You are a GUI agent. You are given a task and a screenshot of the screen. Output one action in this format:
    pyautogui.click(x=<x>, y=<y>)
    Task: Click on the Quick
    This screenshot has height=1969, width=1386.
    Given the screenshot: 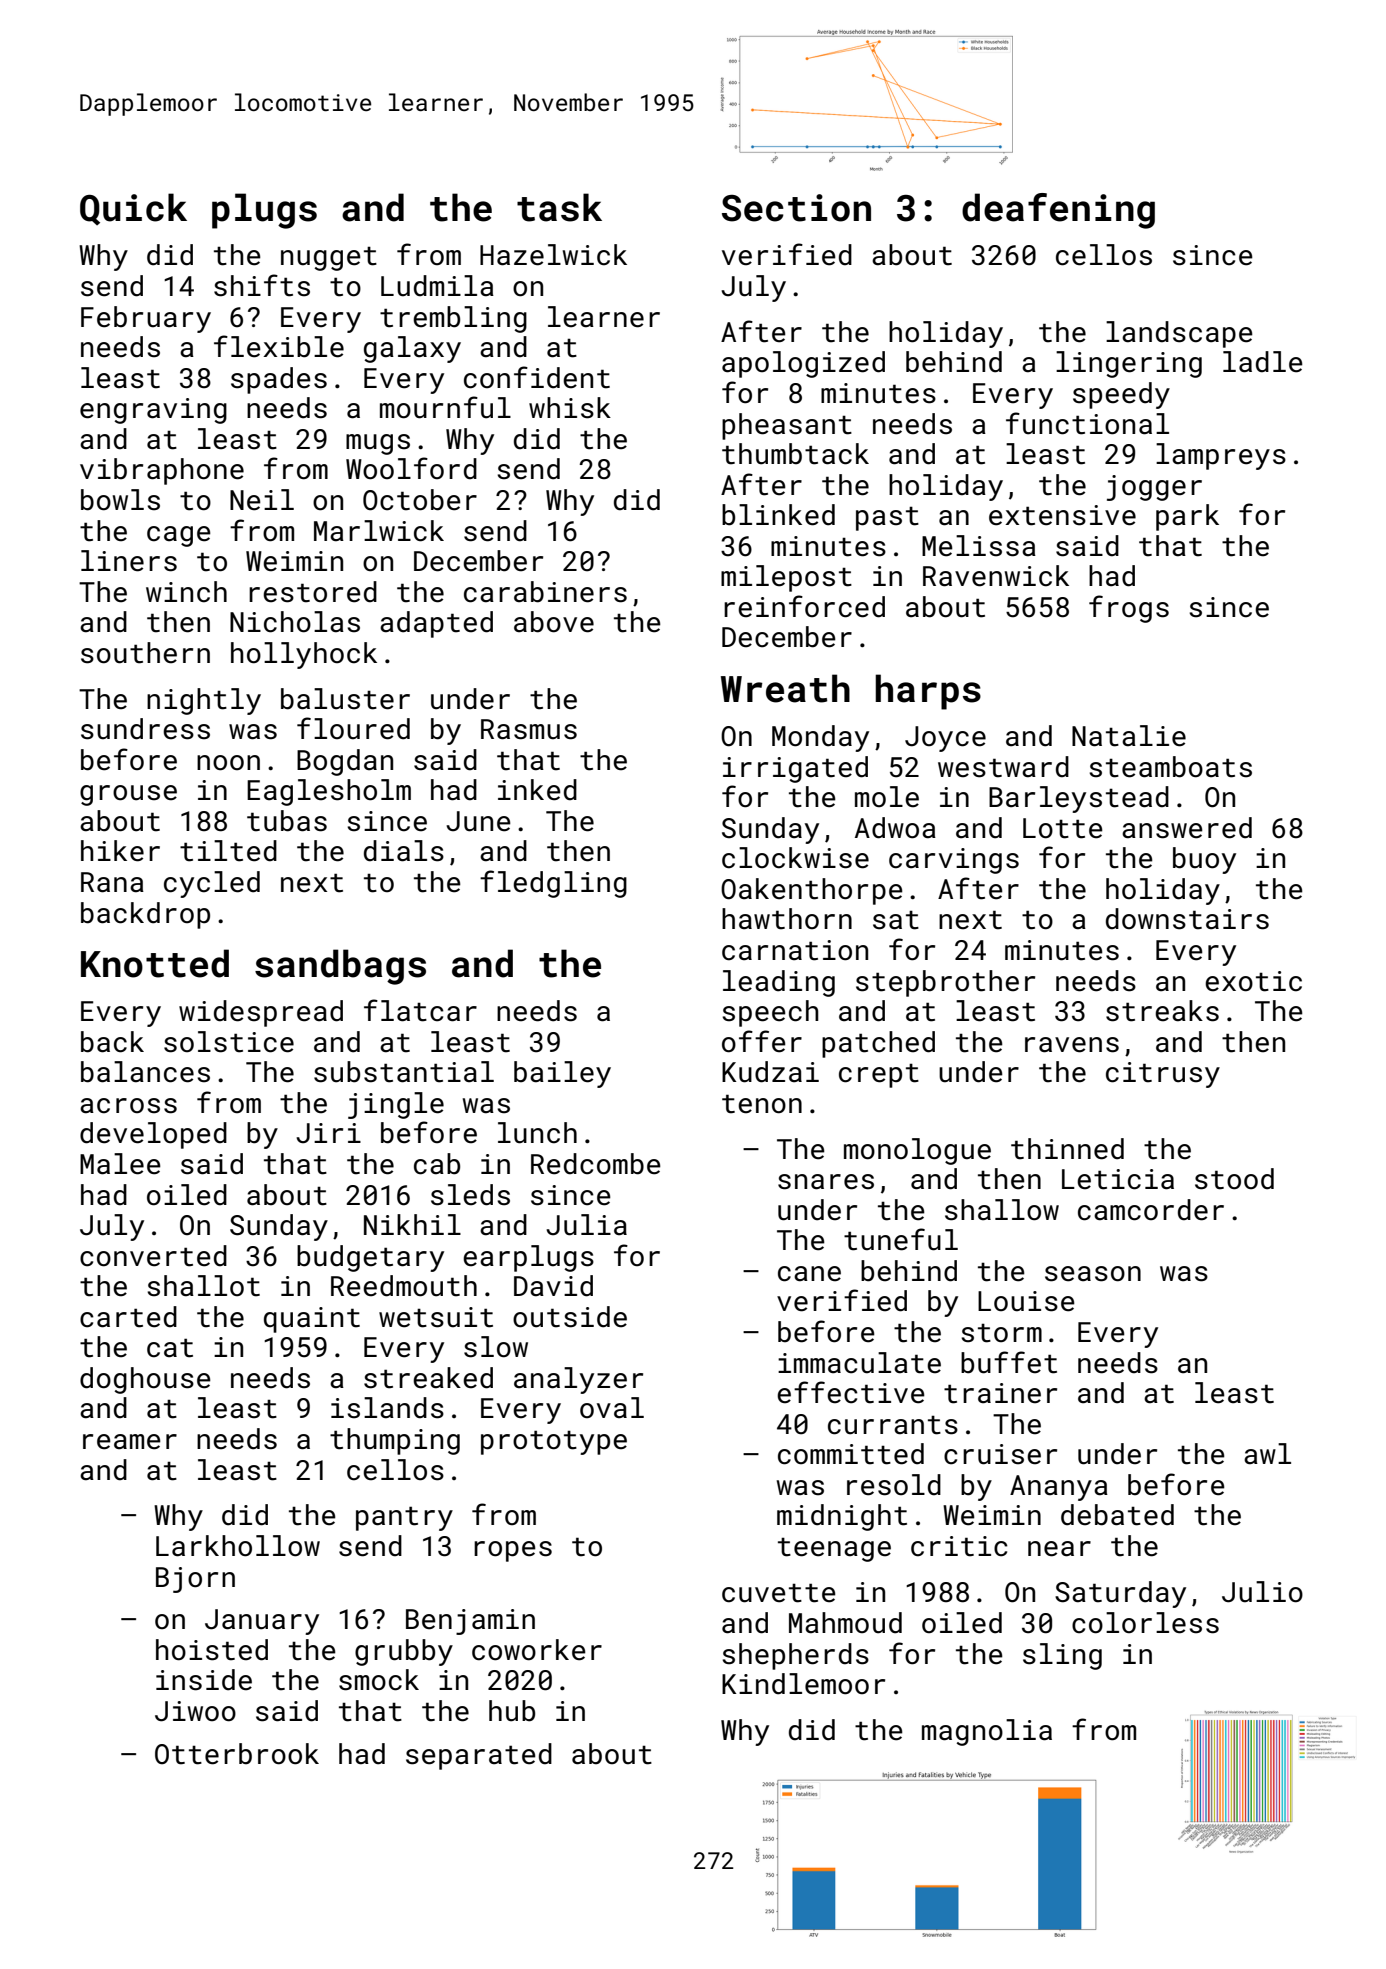 What is the action you would take?
    pyautogui.click(x=133, y=209)
